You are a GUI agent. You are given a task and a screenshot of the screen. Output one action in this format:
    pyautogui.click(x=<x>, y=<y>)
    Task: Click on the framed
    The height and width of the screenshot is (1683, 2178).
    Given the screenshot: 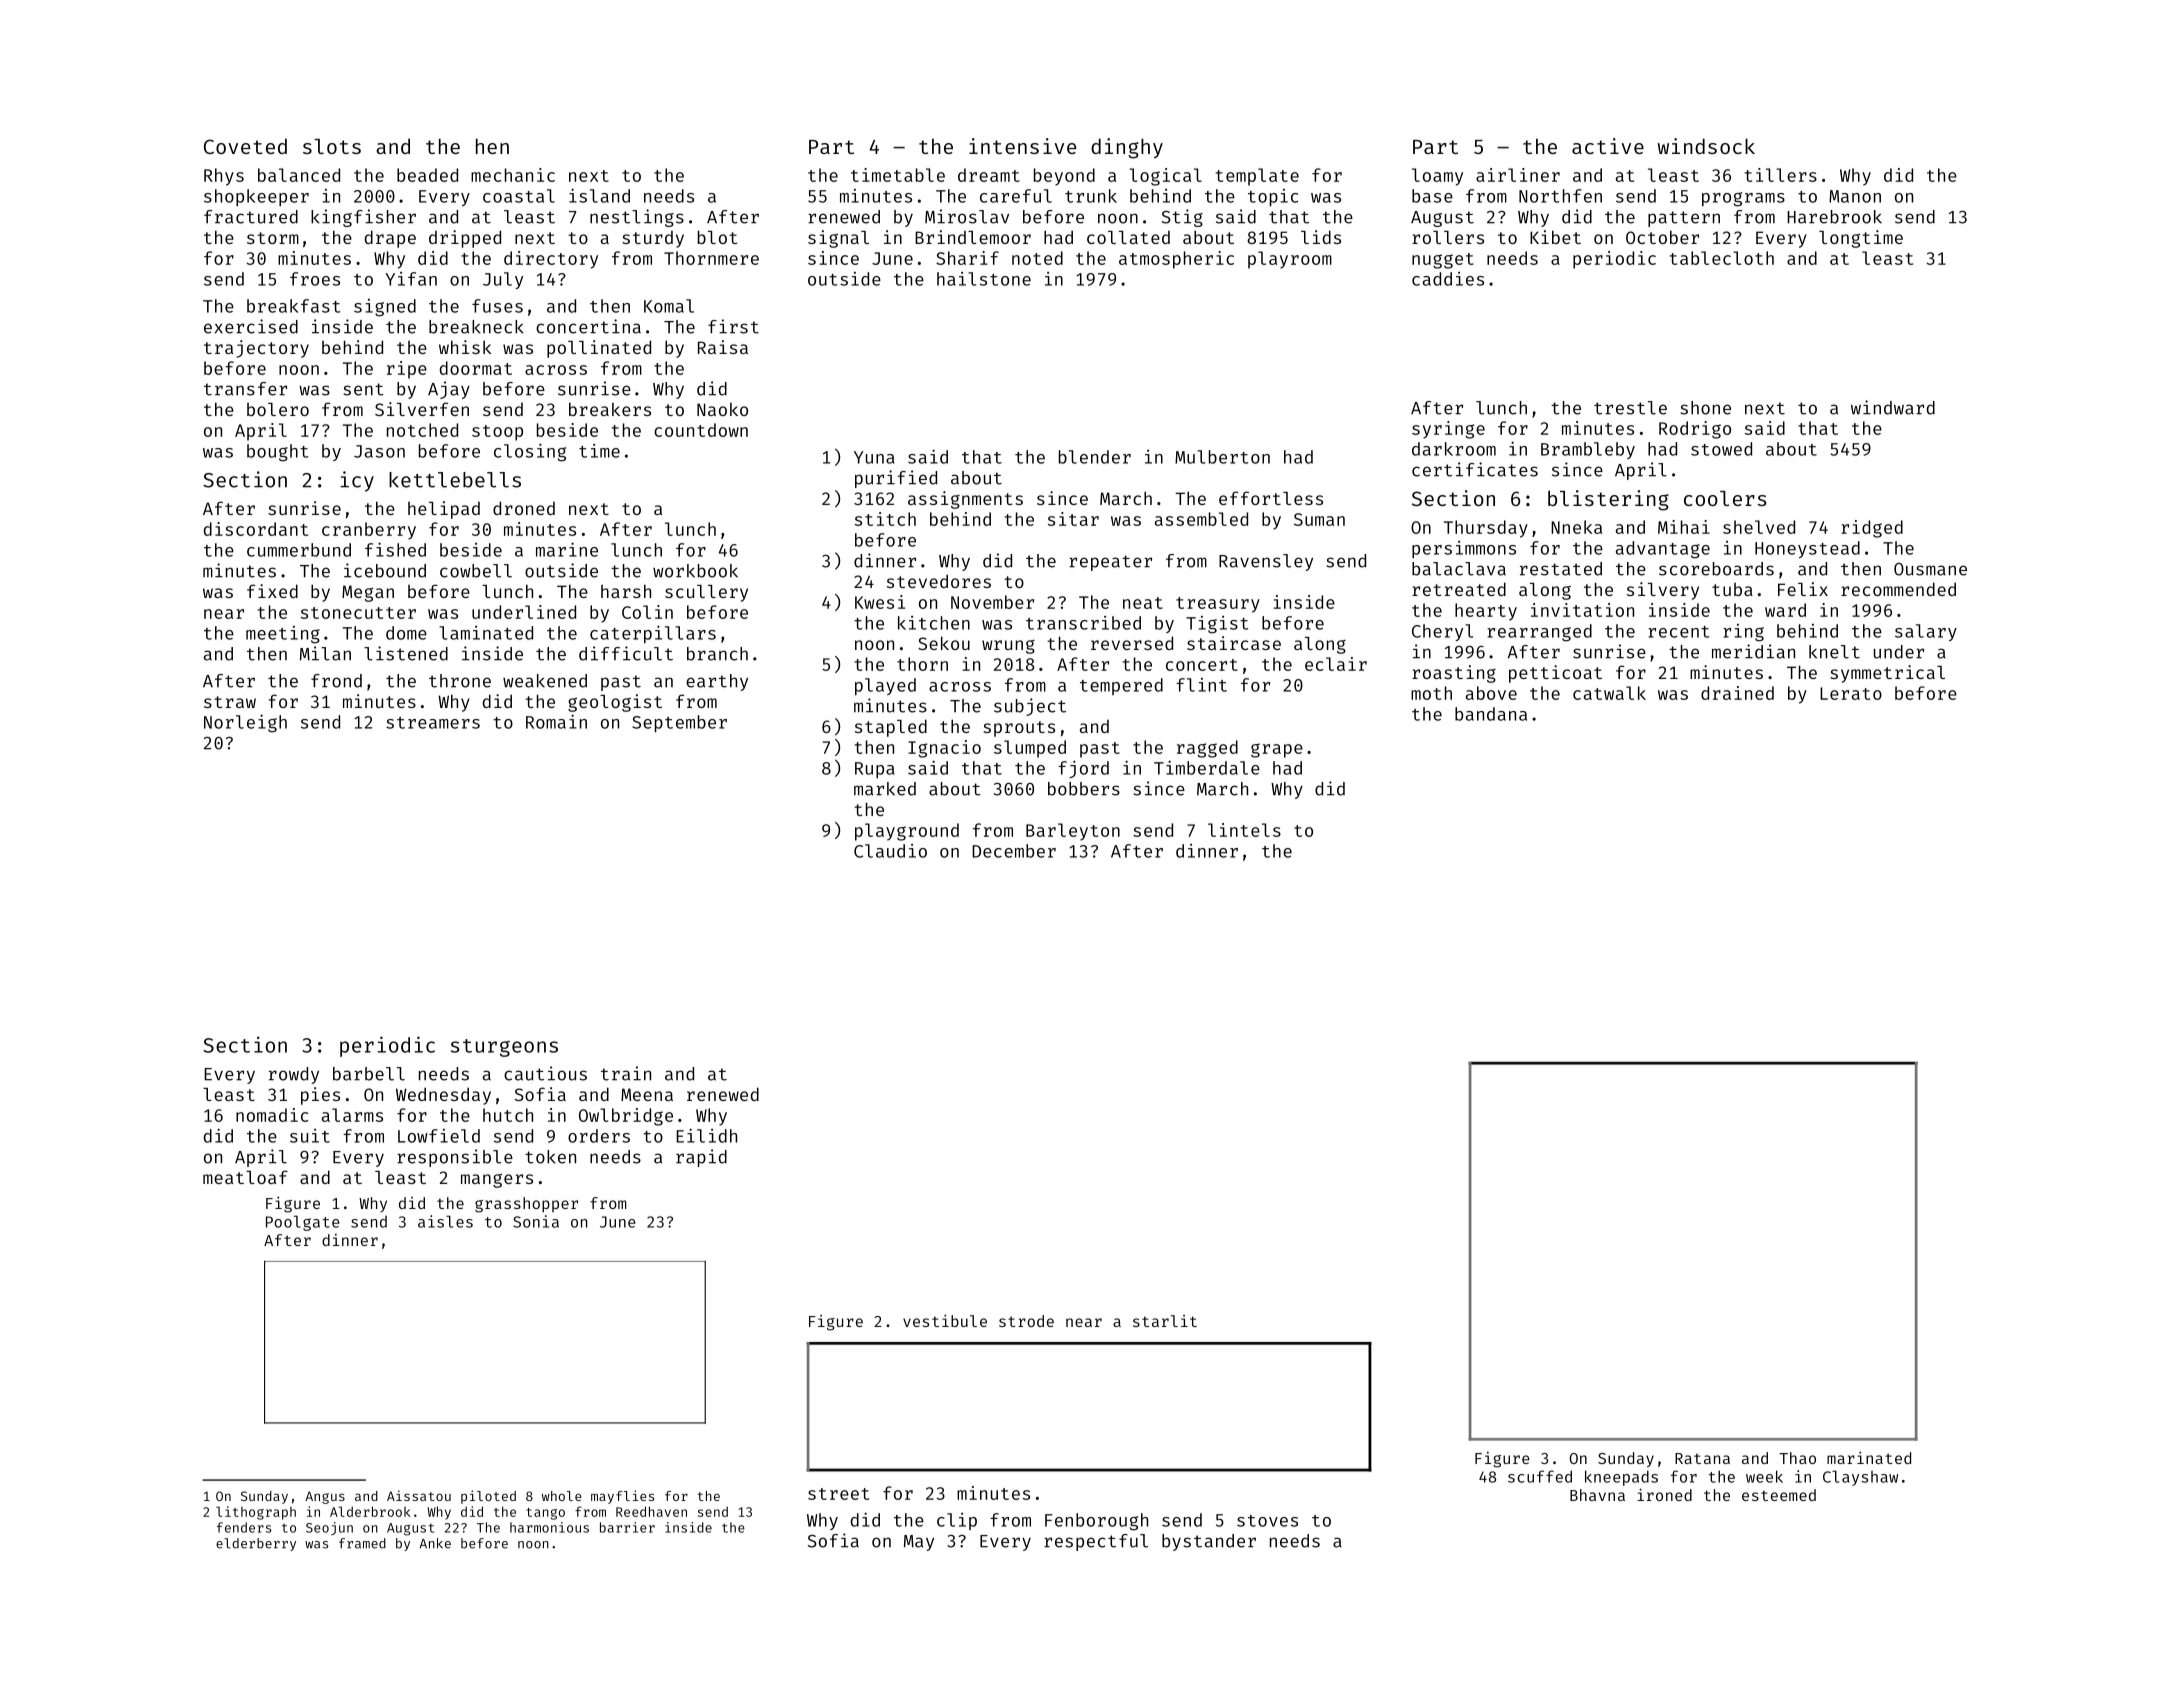 What is the action you would take?
    pyautogui.click(x=362, y=1543)
